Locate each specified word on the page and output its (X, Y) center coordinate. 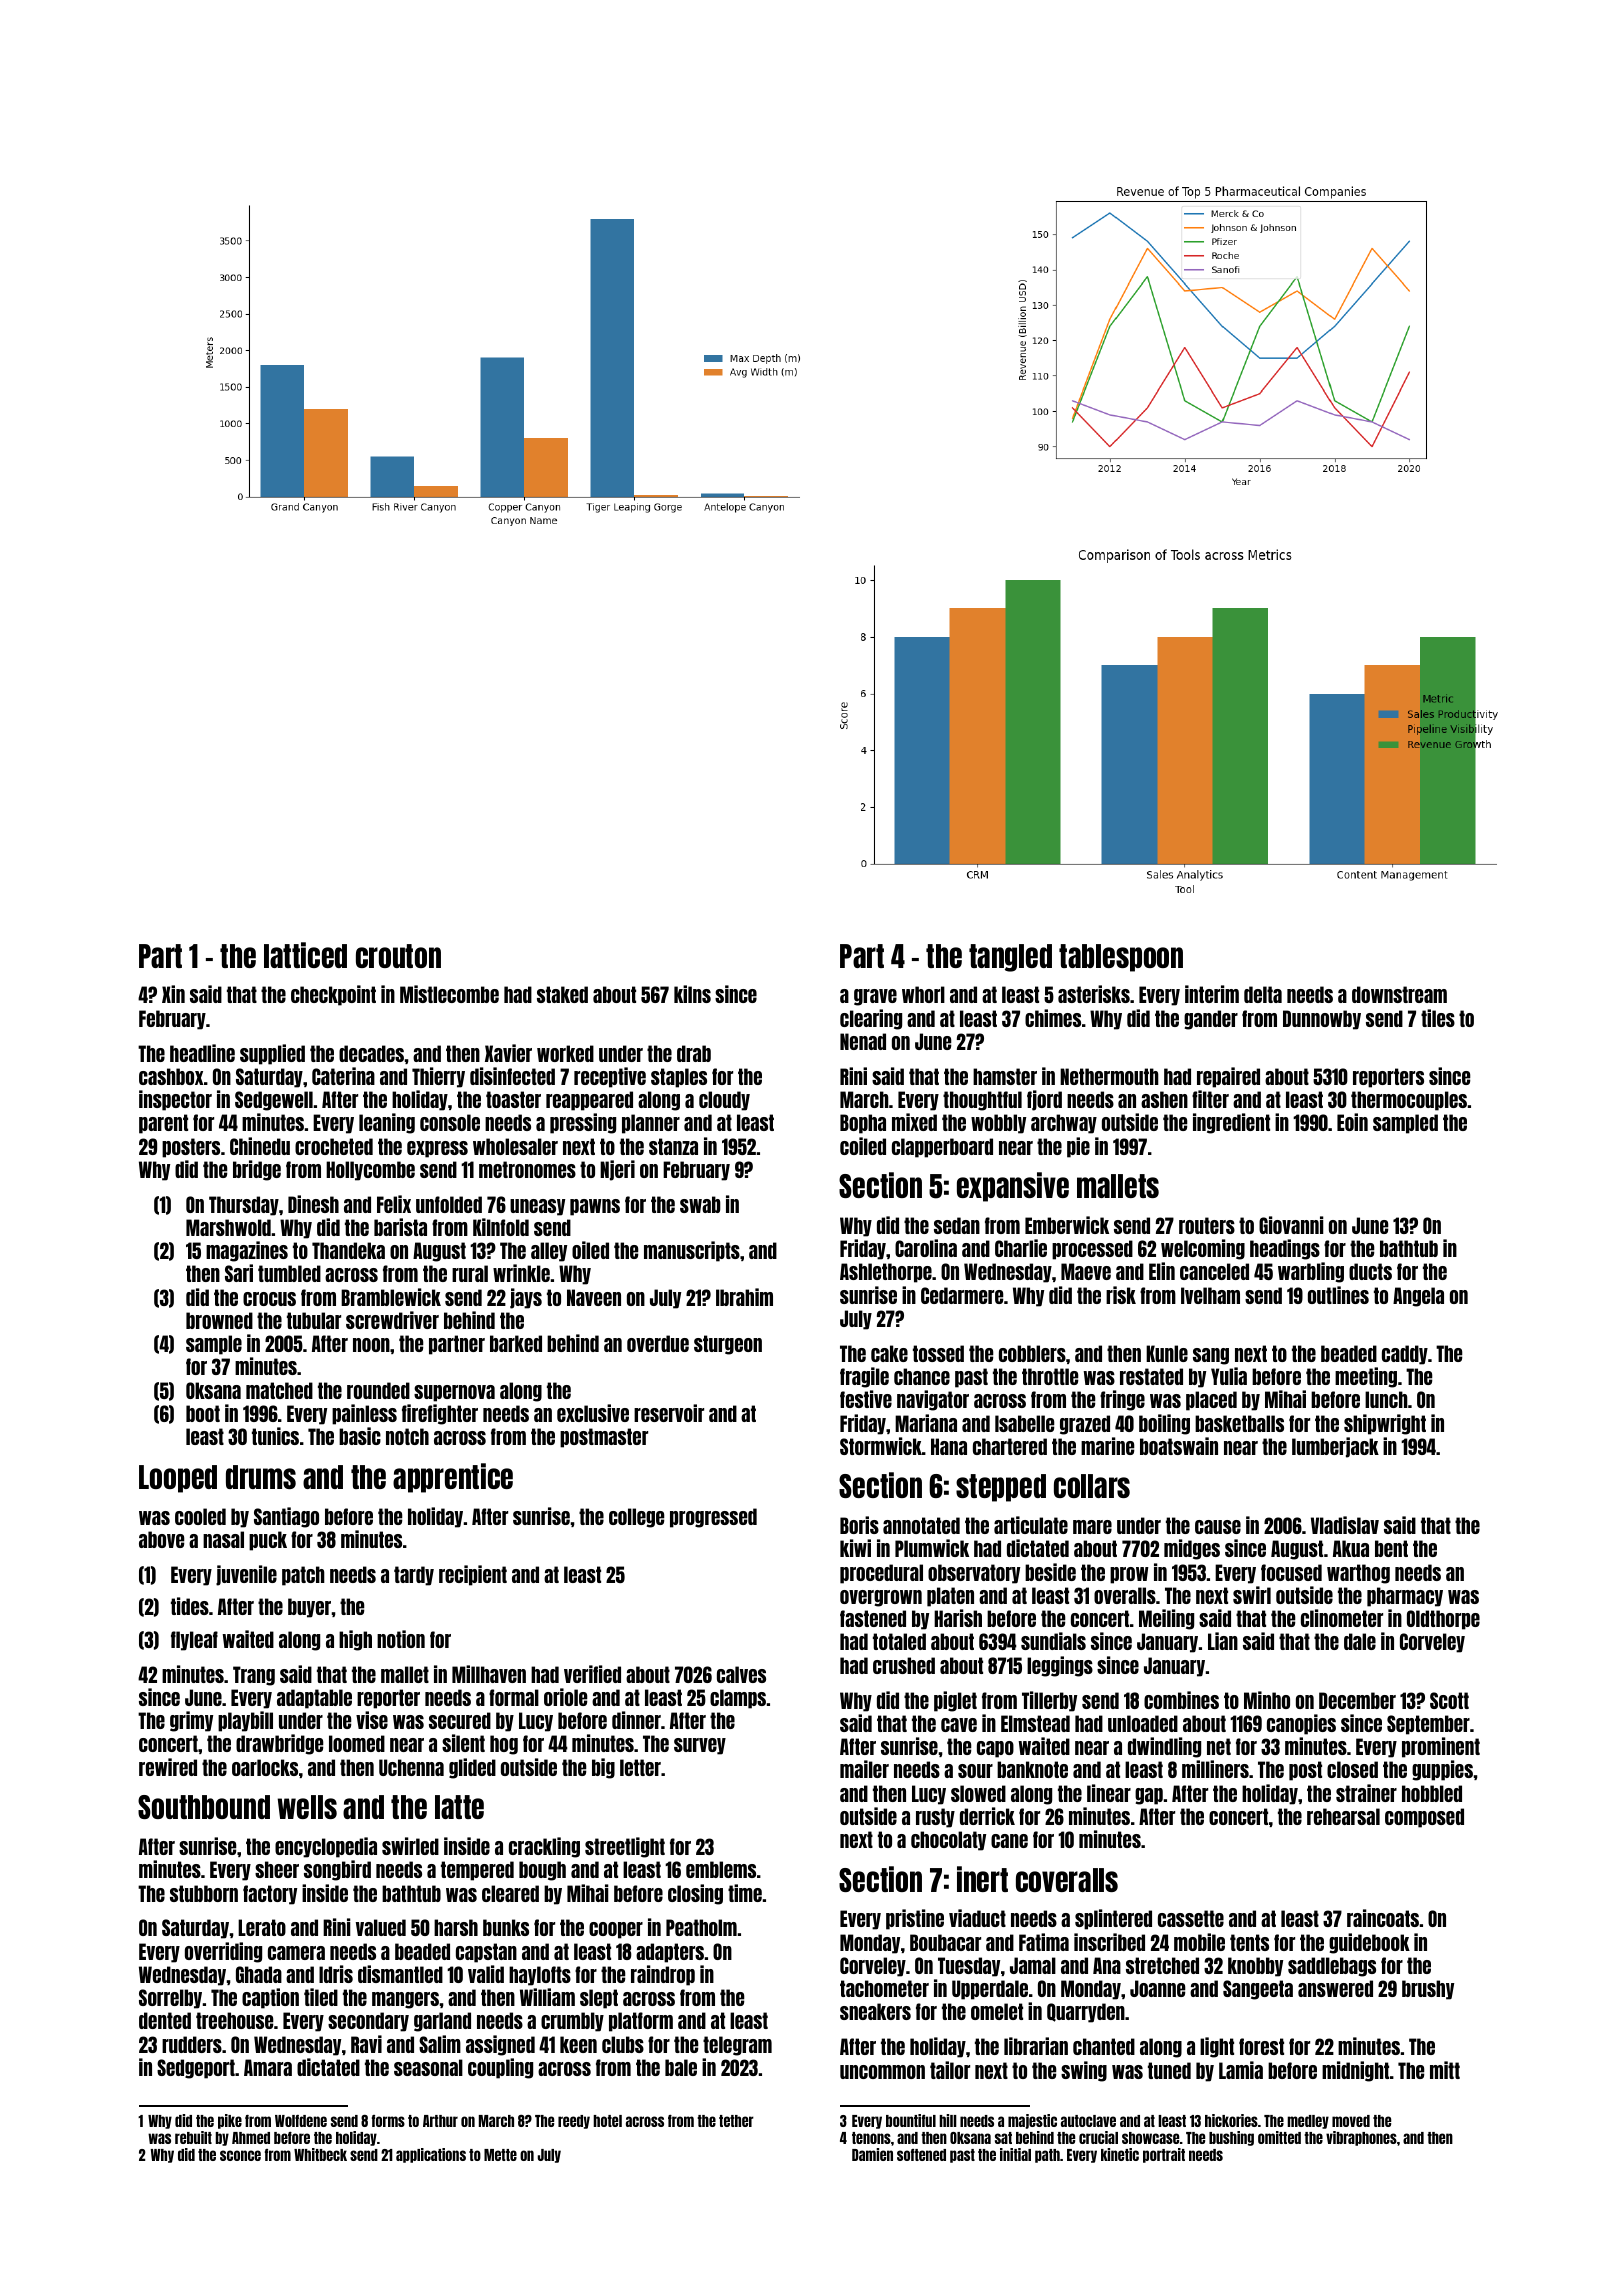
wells (307, 1807)
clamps (738, 1699)
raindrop (663, 1975)
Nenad (863, 1041)
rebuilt (193, 2137)
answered (1335, 1988)
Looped (178, 1479)
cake (889, 1353)
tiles (1438, 1018)
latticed (305, 955)
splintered (1113, 1919)
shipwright (1385, 1424)
